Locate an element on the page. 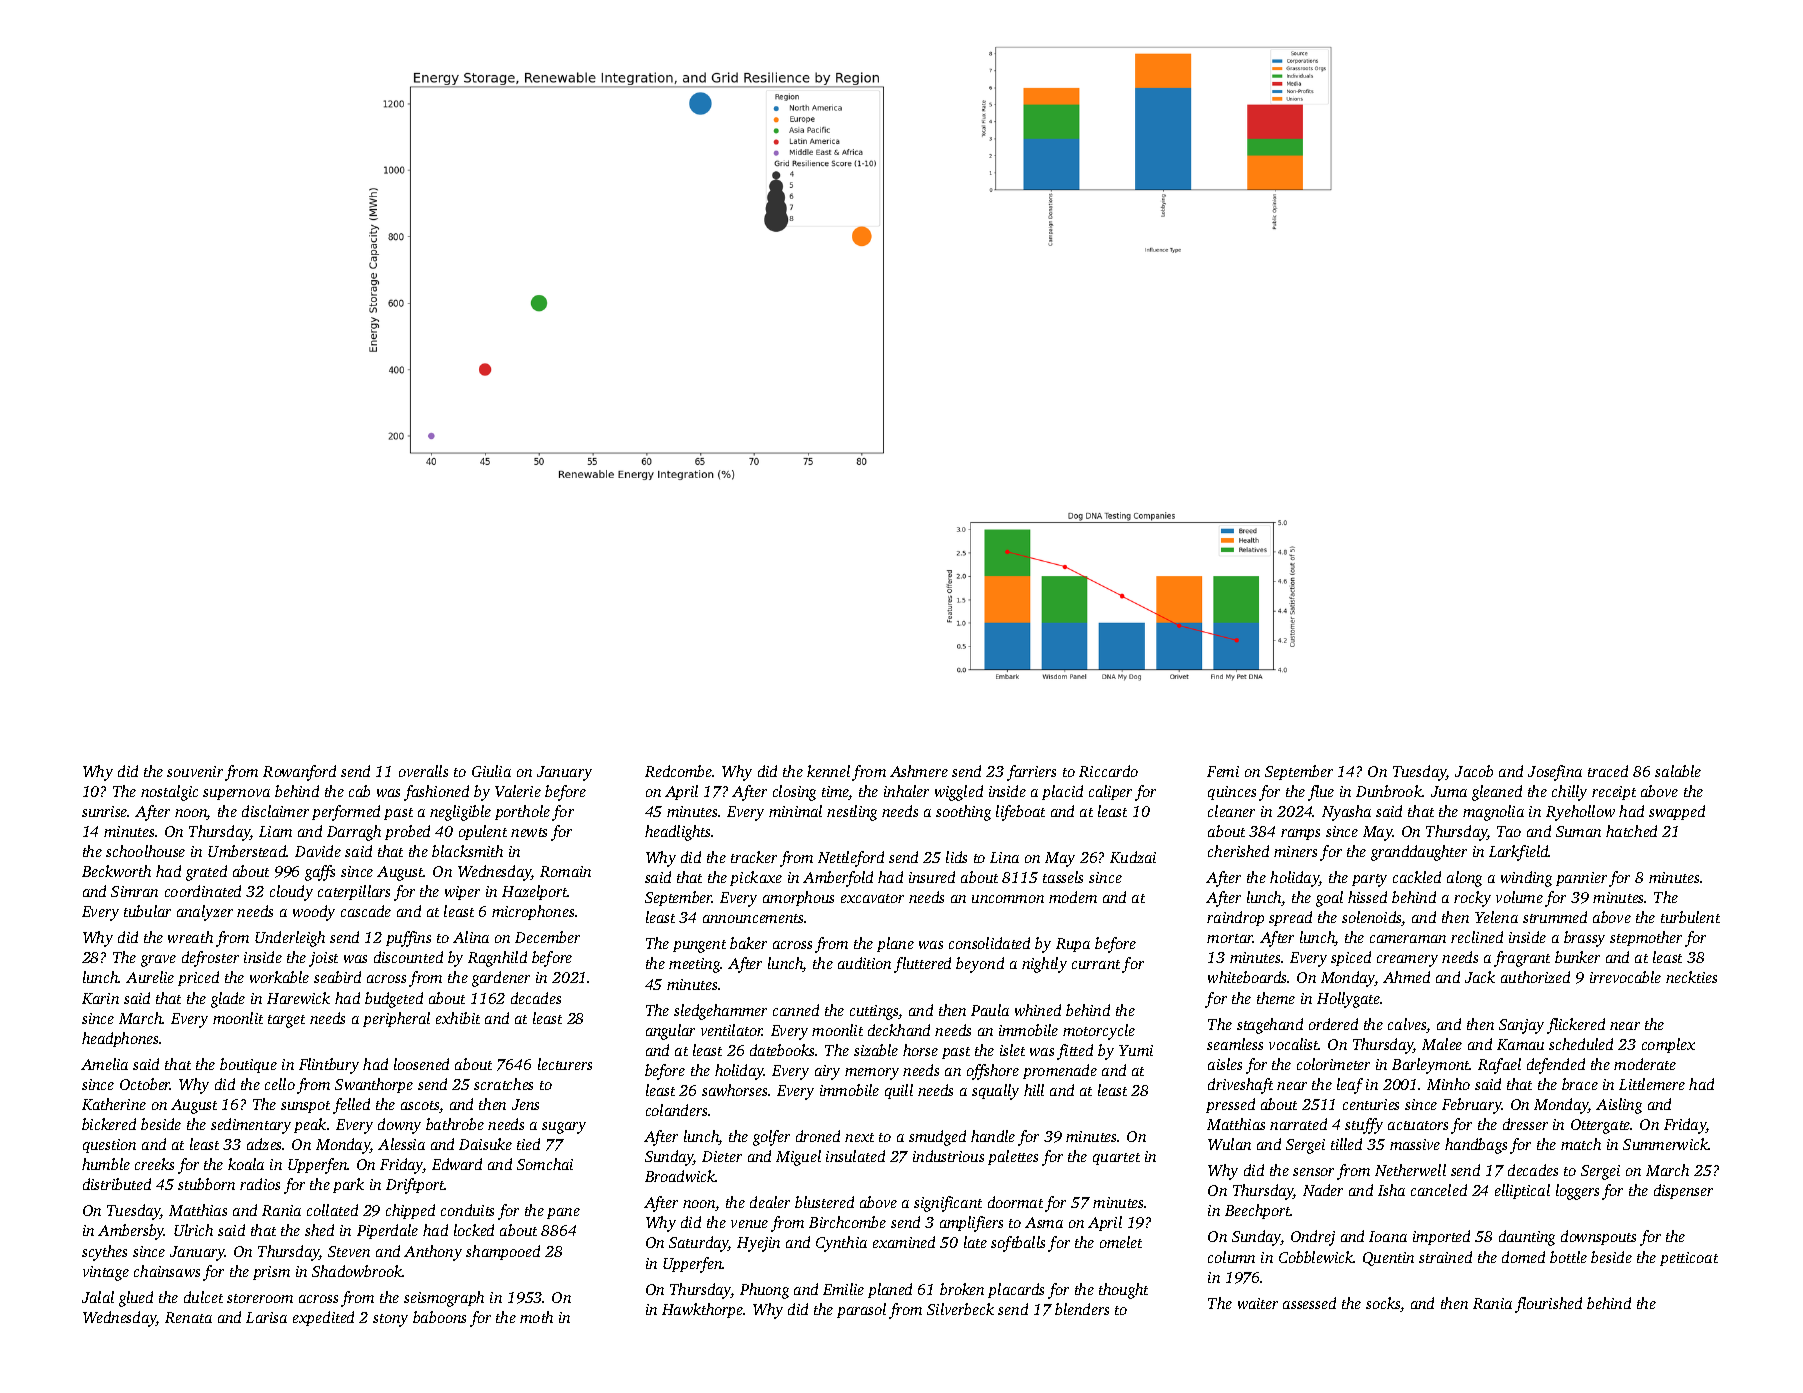 The height and width of the document is (1393, 1803). stony is located at coordinates (390, 1320).
